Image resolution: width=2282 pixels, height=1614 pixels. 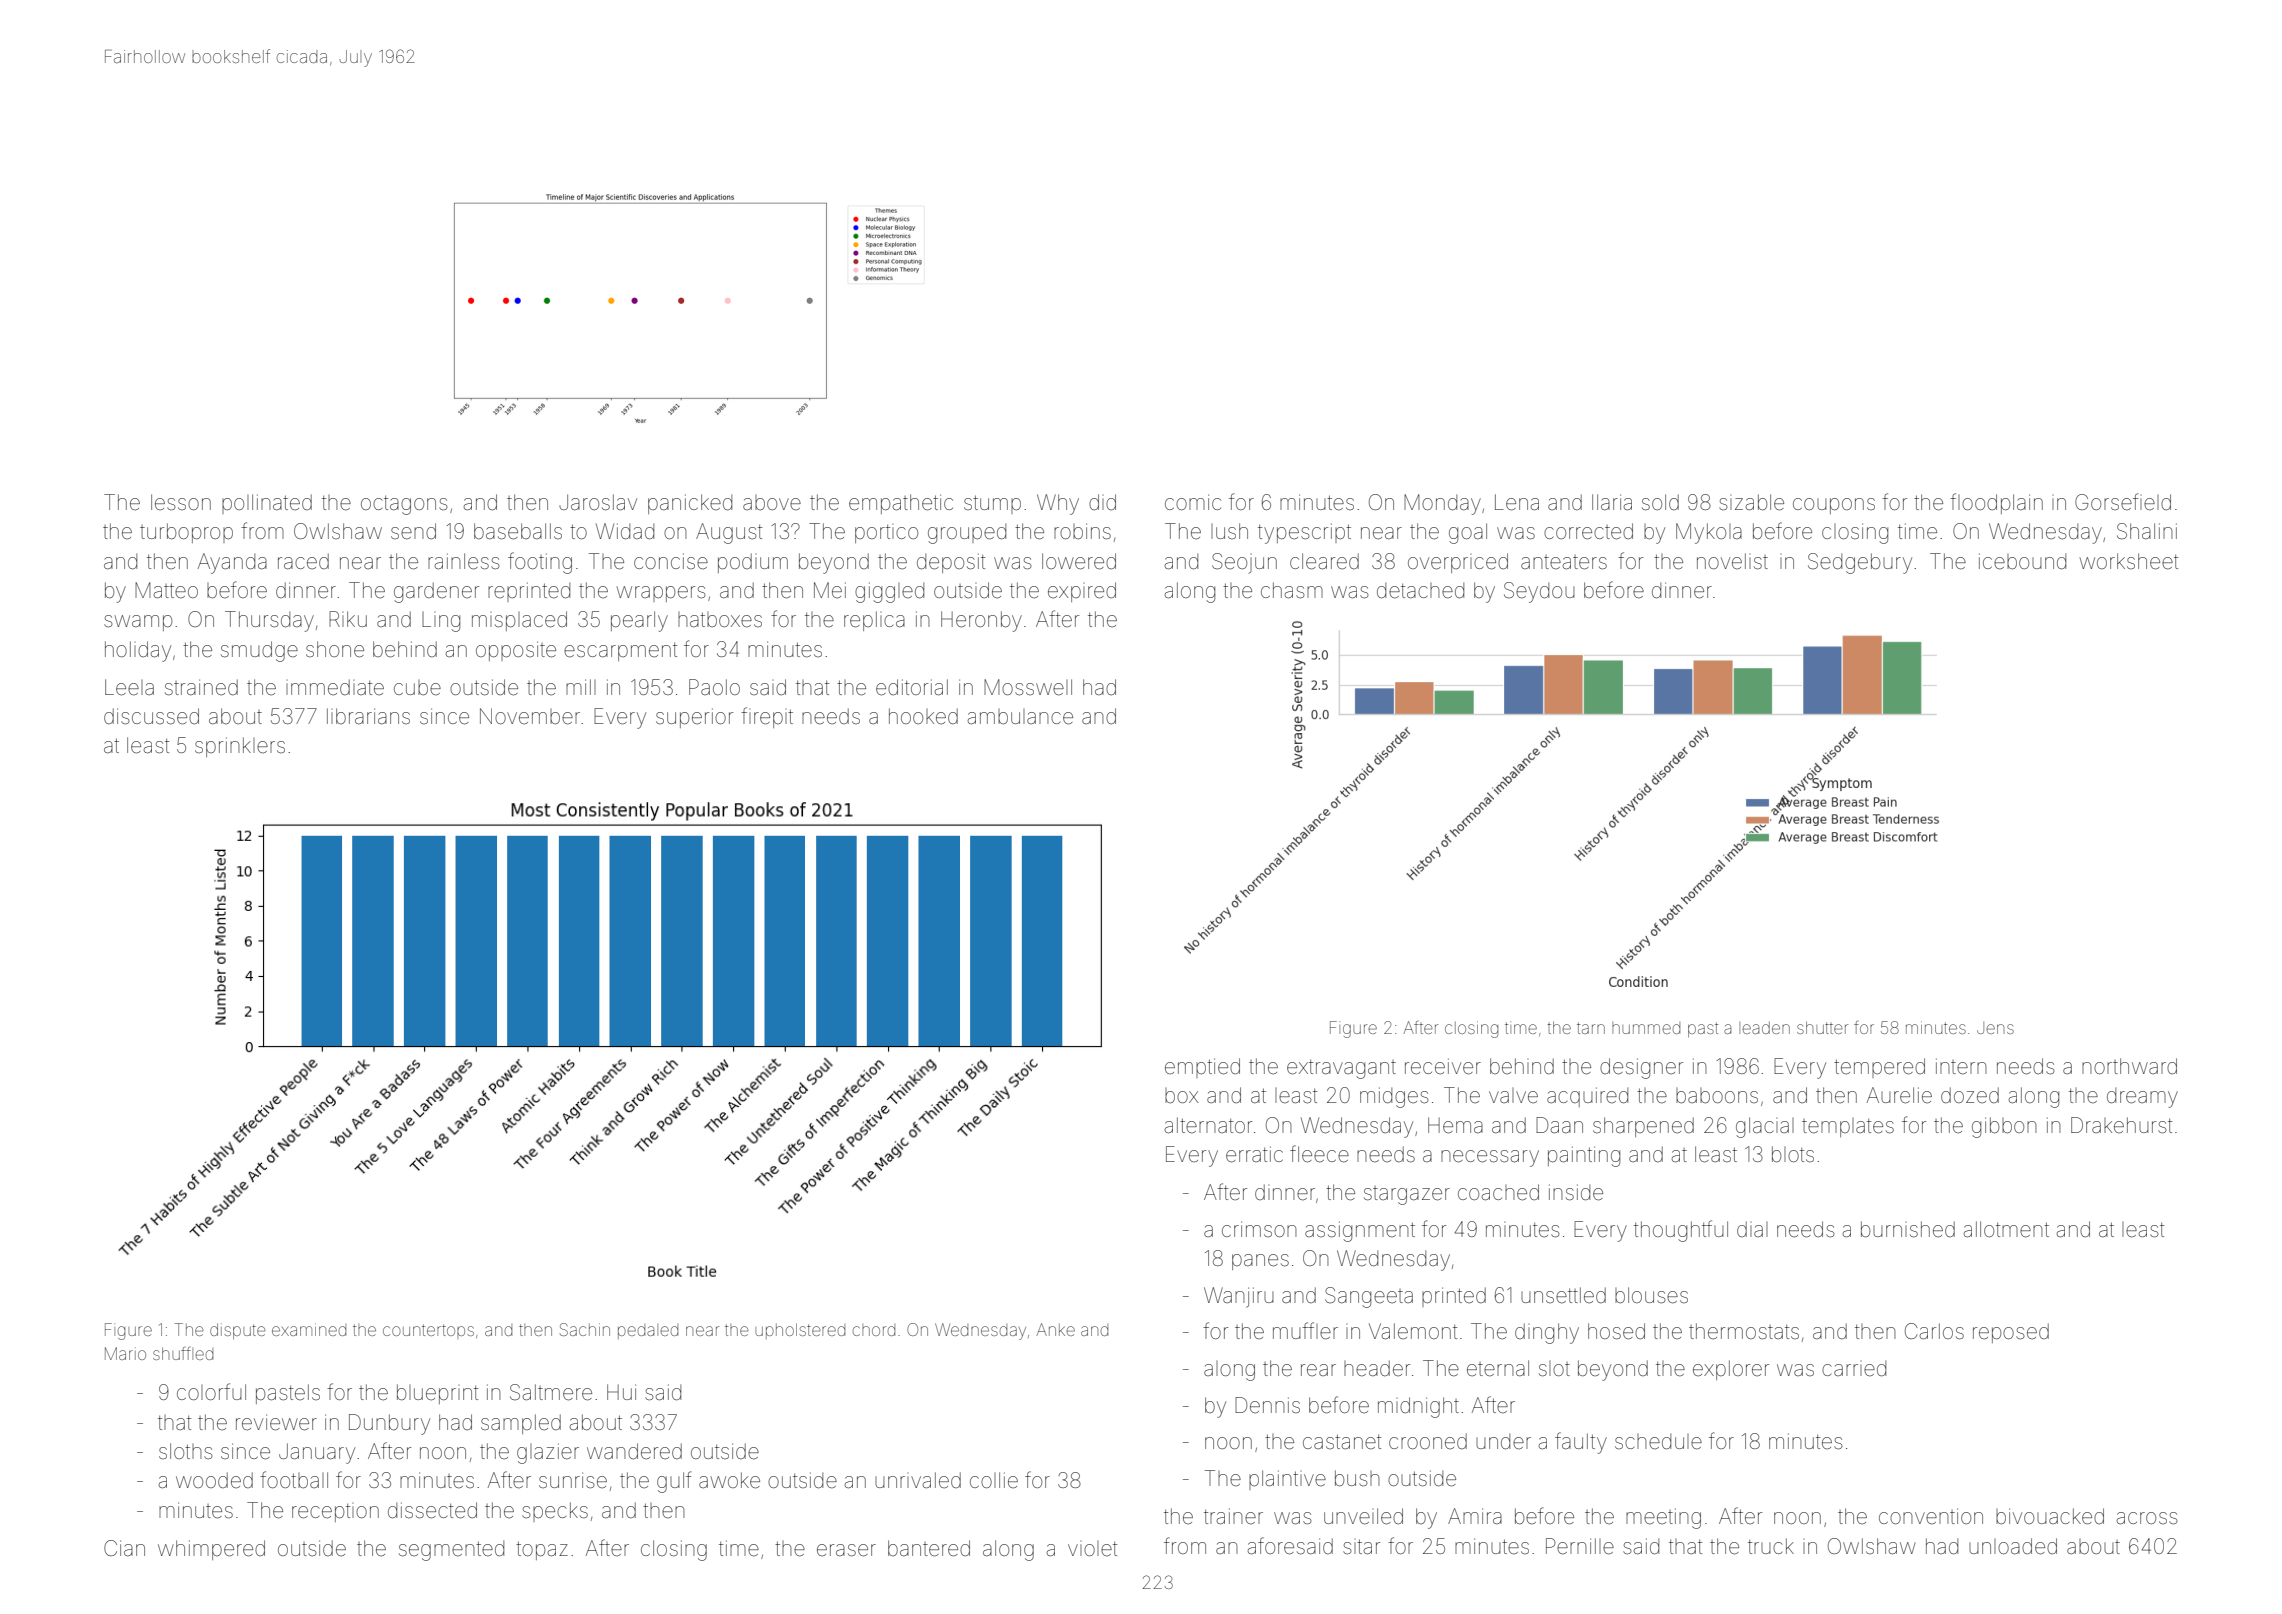 What do you see at coordinates (581, 687) in the screenshot?
I see `mill` at bounding box center [581, 687].
